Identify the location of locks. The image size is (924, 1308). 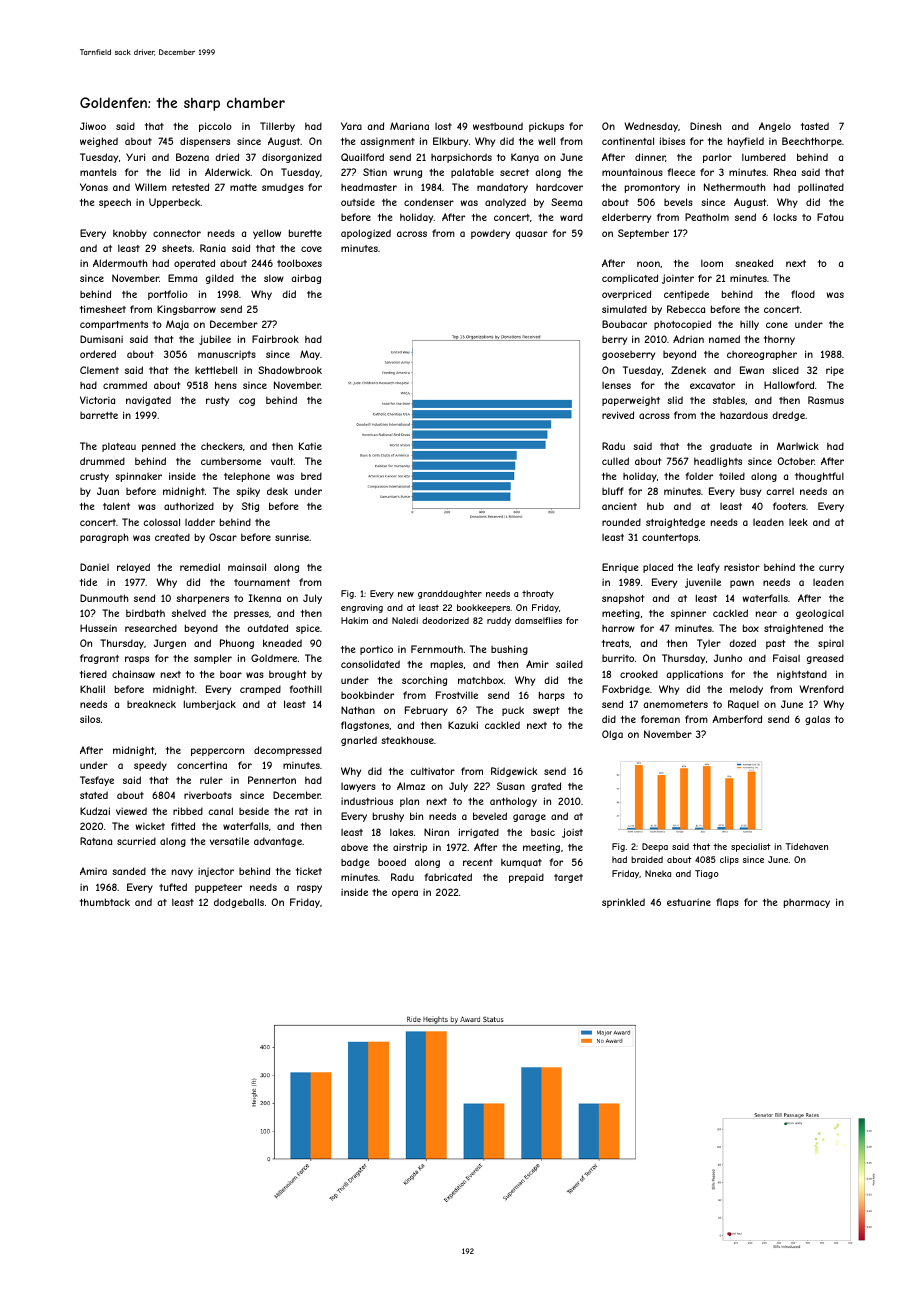
(785, 217).
